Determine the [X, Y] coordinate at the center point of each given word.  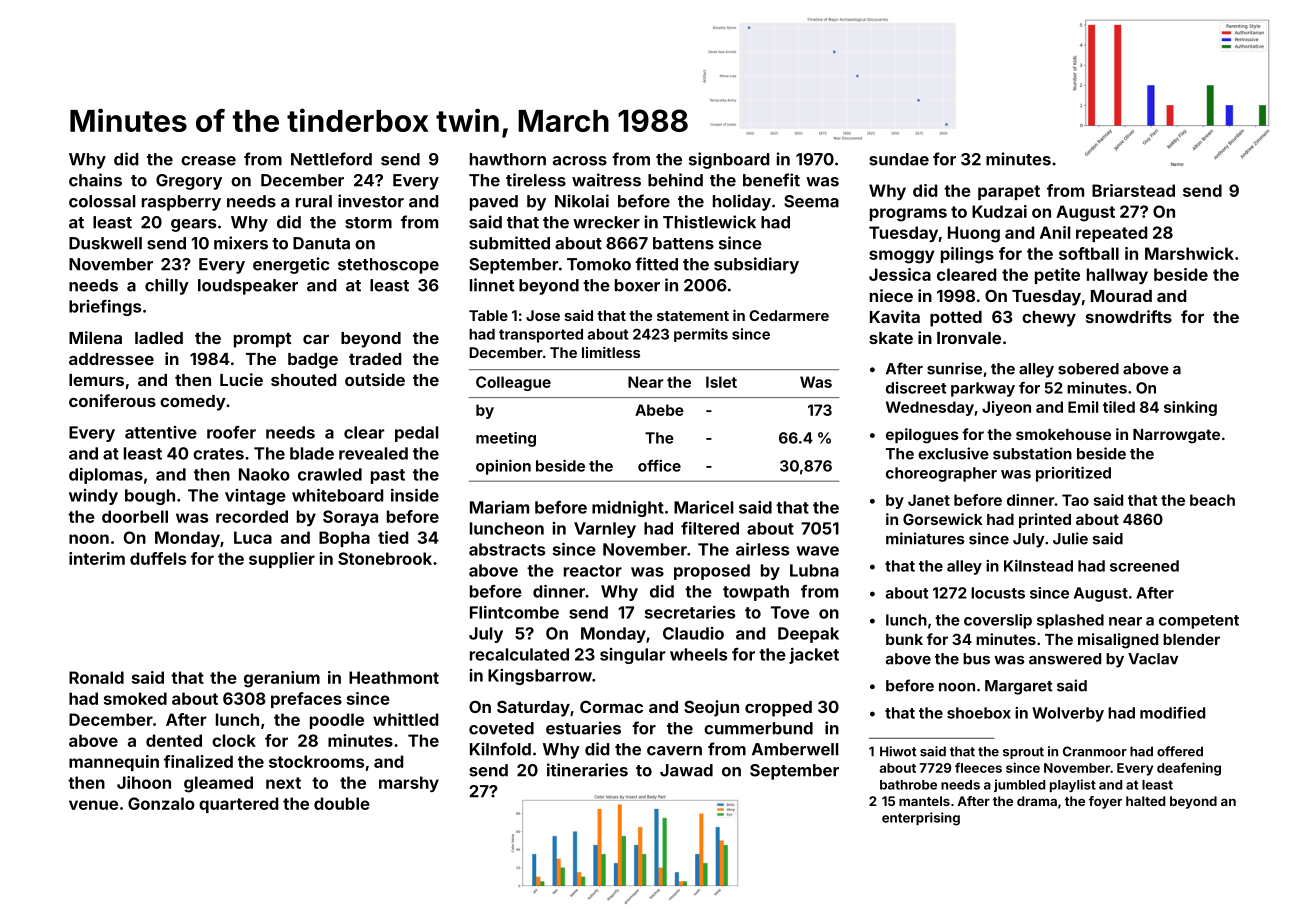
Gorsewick [943, 519]
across [580, 161]
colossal [102, 201]
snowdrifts [1129, 316]
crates [218, 454]
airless [762, 549]
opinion [503, 467]
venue [93, 805]
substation [1032, 453]
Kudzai [999, 211]
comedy [193, 403]
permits [701, 335]
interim [97, 558]
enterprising [921, 819]
